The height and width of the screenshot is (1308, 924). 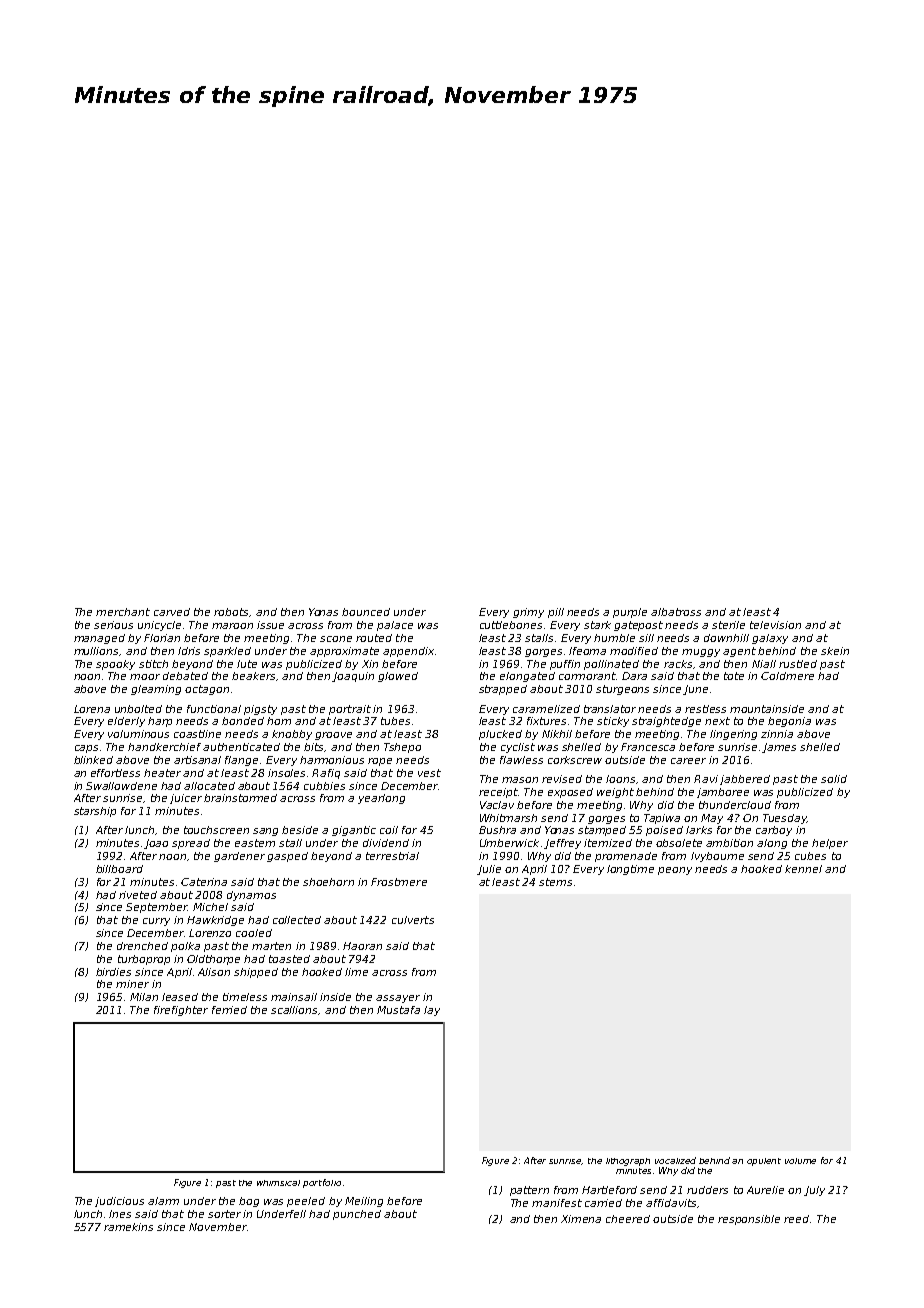 What do you see at coordinates (803, 869) in the screenshot?
I see `kennel` at bounding box center [803, 869].
